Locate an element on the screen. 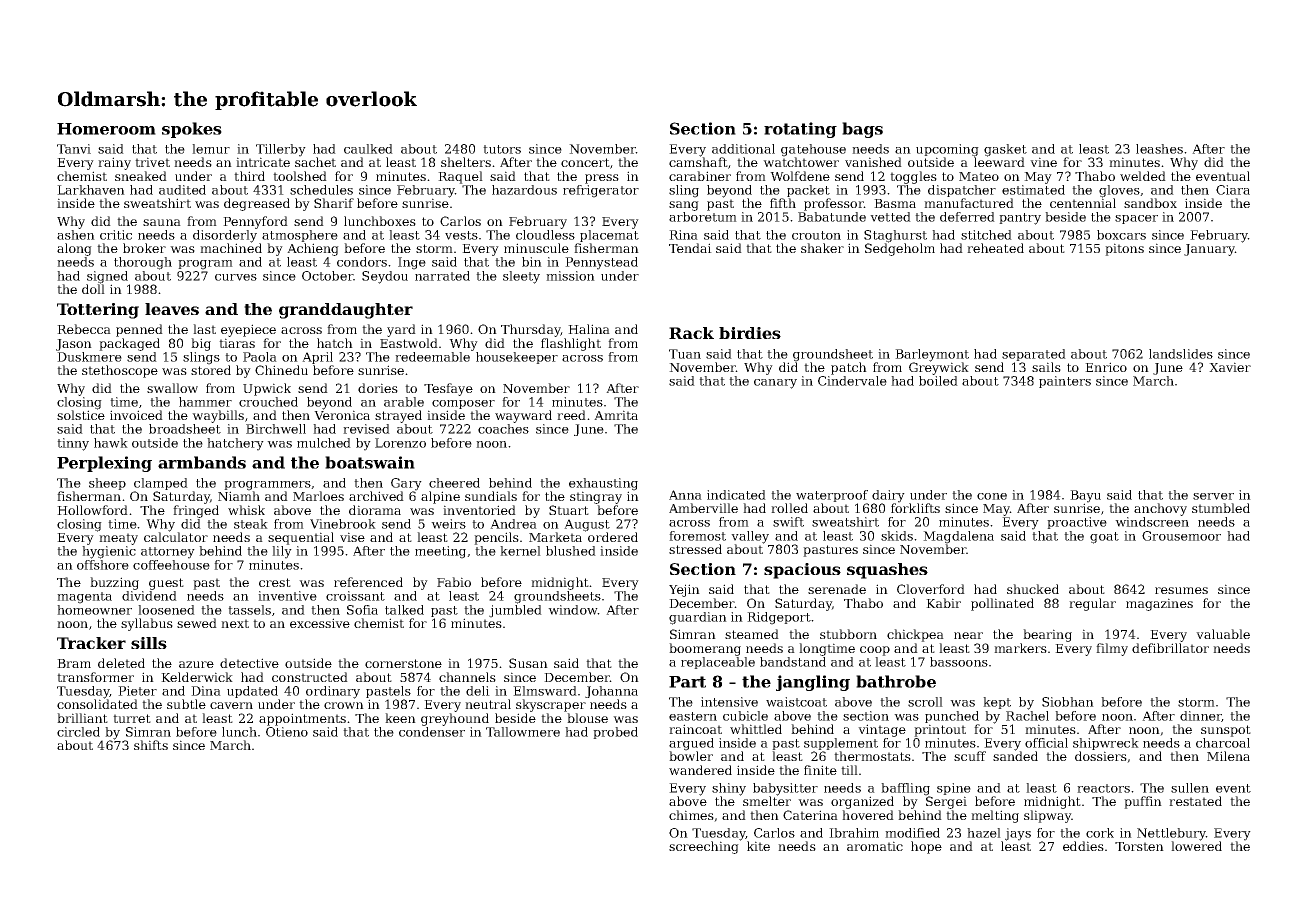 This screenshot has width=1308, height=924. shifts is located at coordinates (151, 745).
